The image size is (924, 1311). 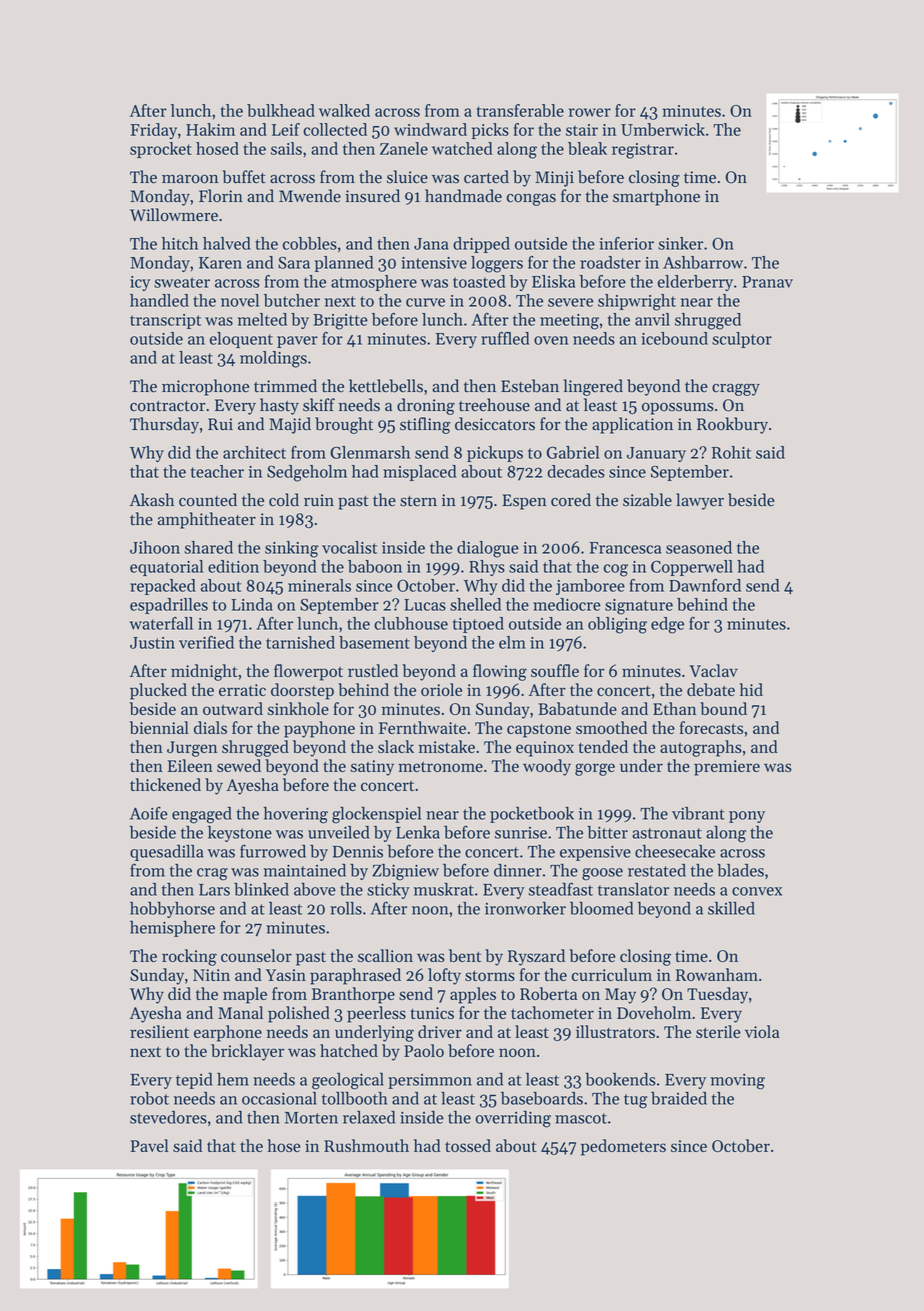 What do you see at coordinates (513, 1119) in the document?
I see `overriding` at bounding box center [513, 1119].
